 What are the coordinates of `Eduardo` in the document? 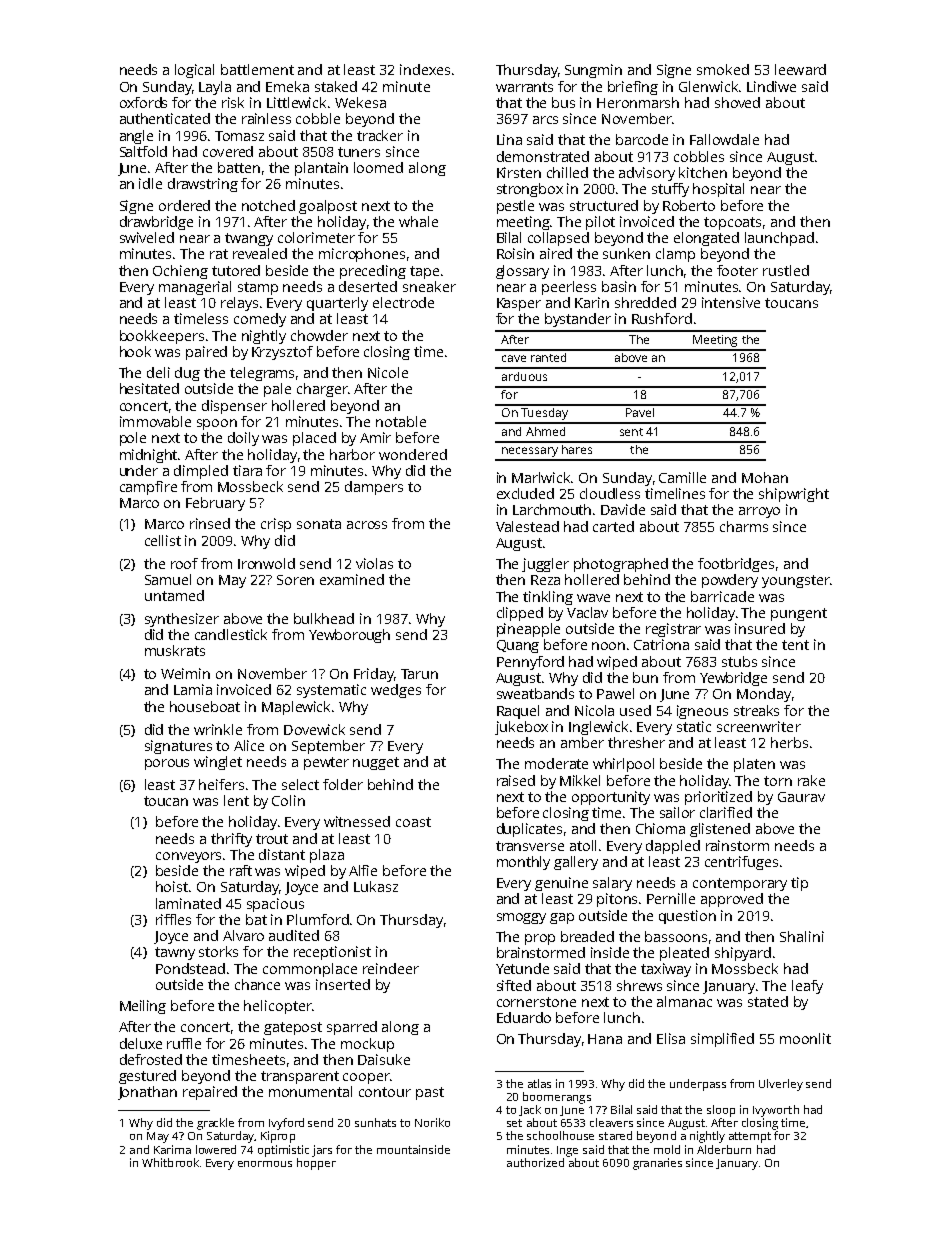 It's located at (524, 1017).
